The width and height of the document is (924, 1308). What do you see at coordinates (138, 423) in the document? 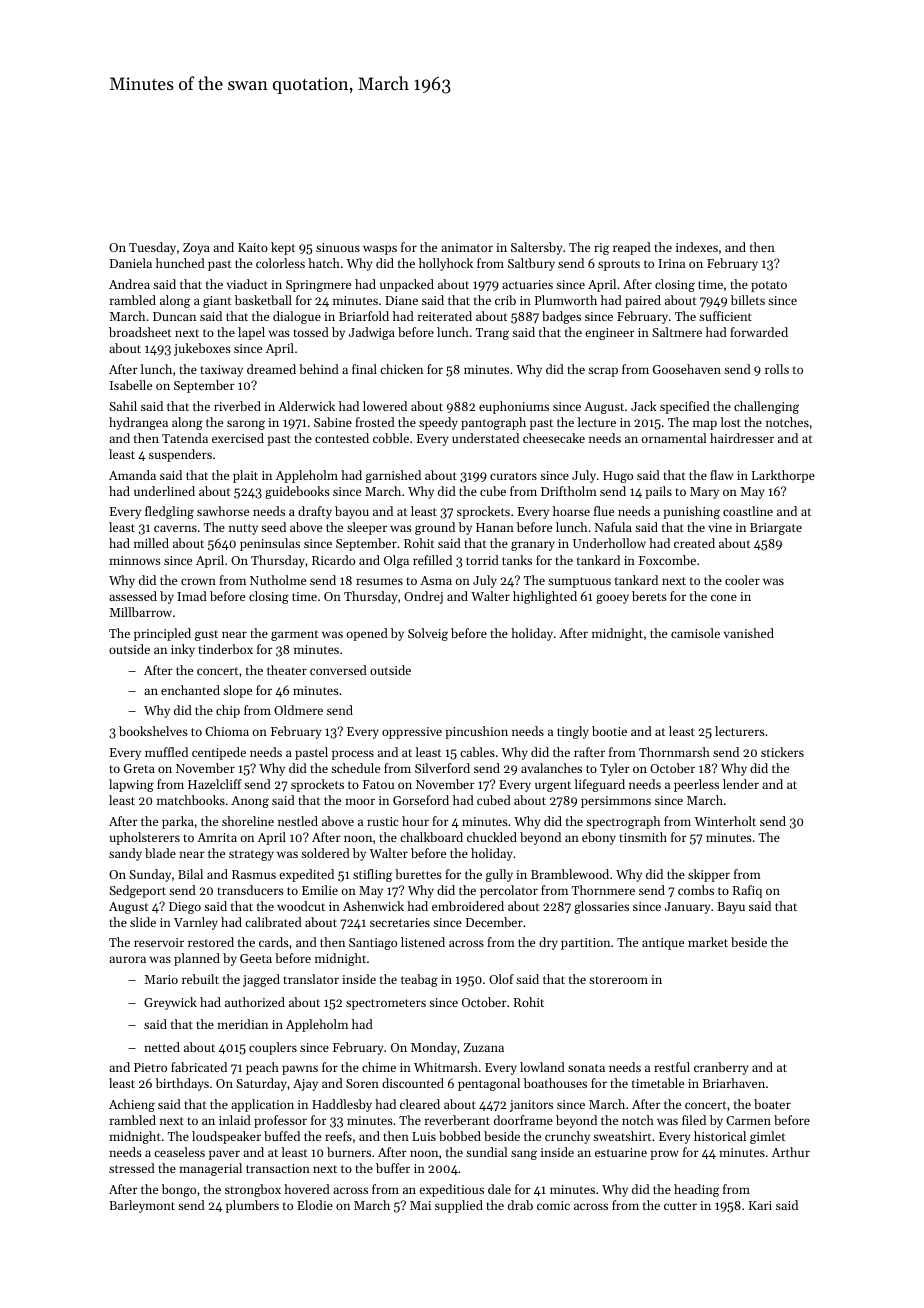
I see `hydrangea` at bounding box center [138, 423].
